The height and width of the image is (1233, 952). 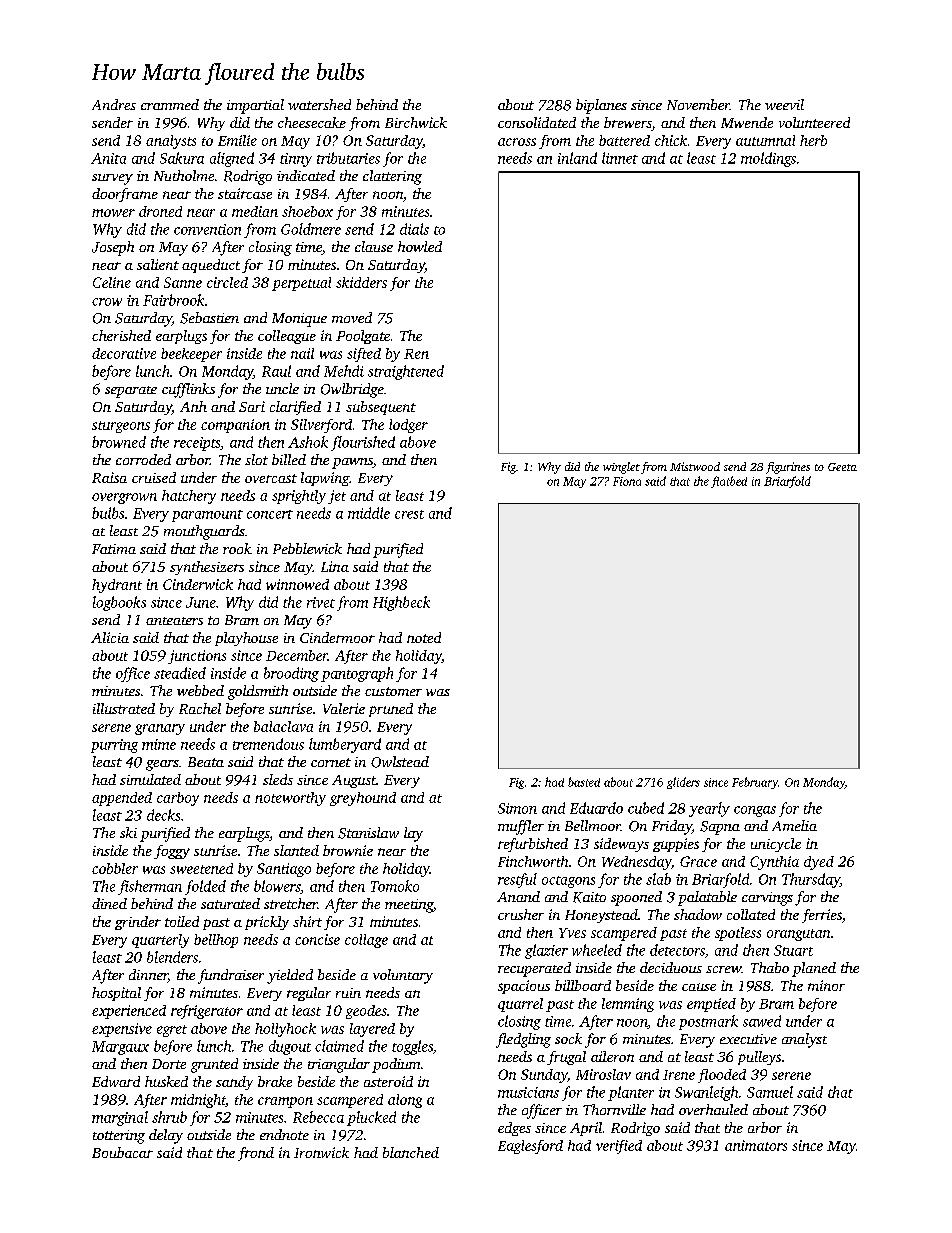 What do you see at coordinates (116, 1081) in the image?
I see `Edward` at bounding box center [116, 1081].
